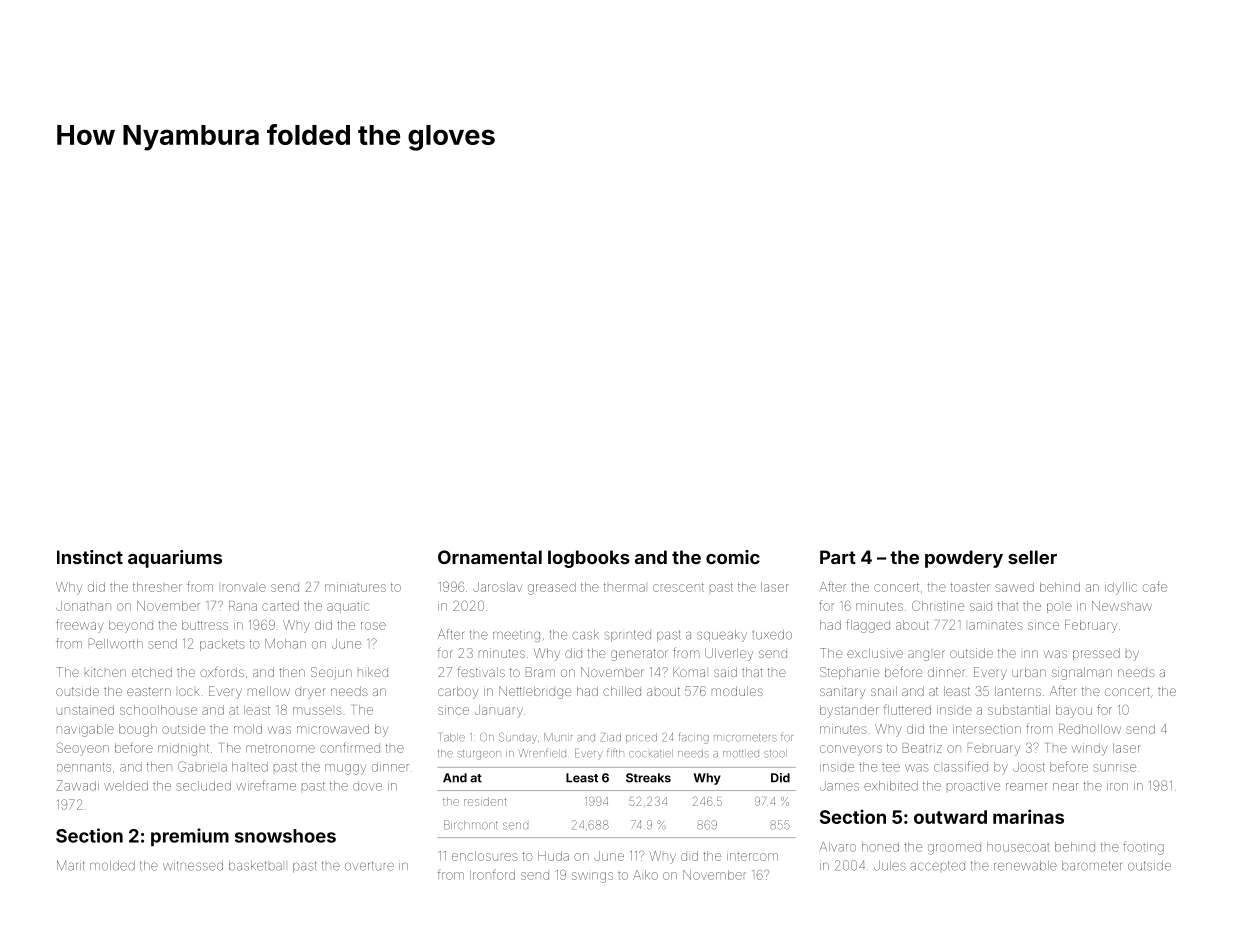 The width and height of the screenshot is (1233, 952). I want to click on pennants, so click(84, 767).
